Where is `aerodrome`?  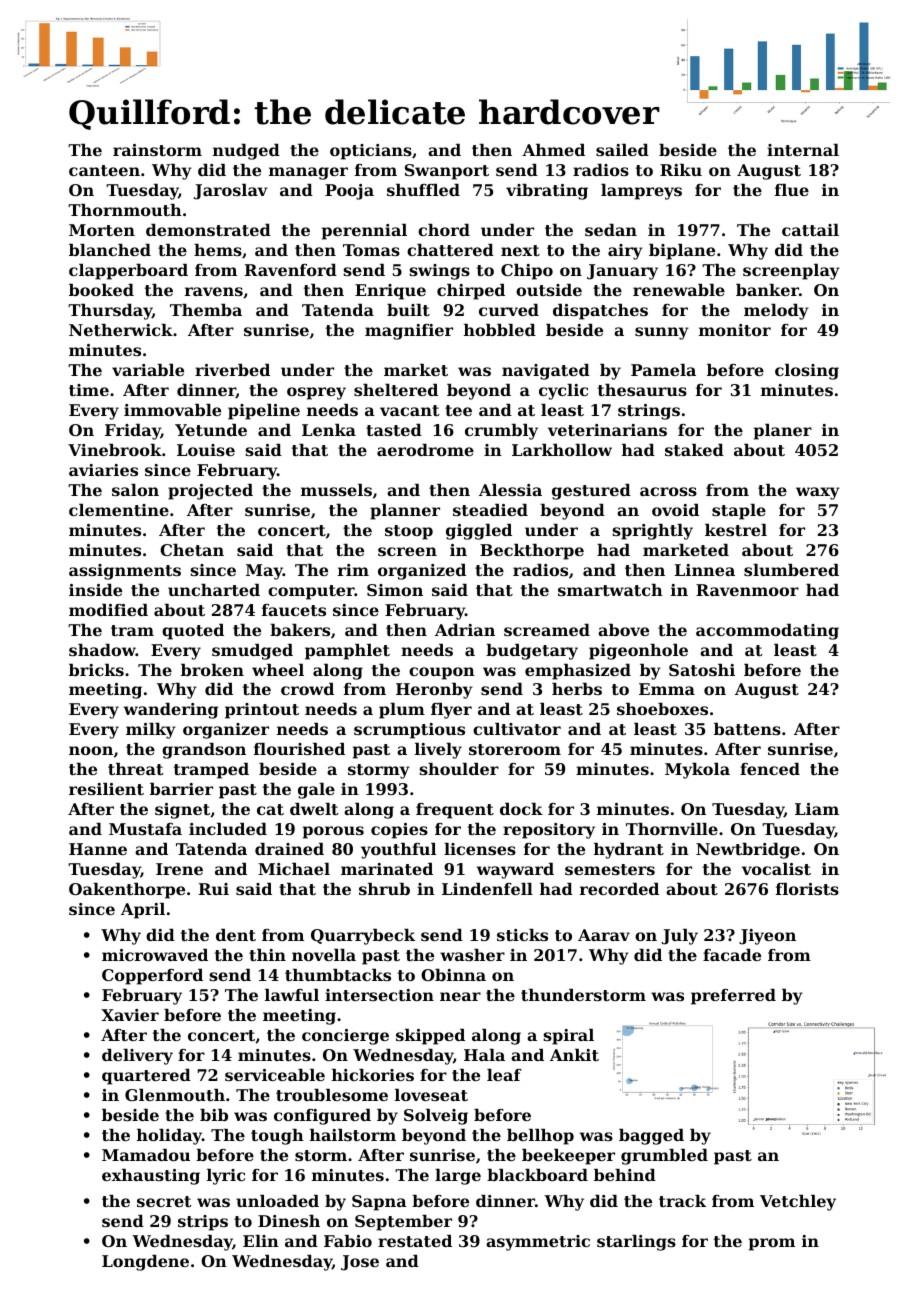
aerodrome is located at coordinates (425, 450).
